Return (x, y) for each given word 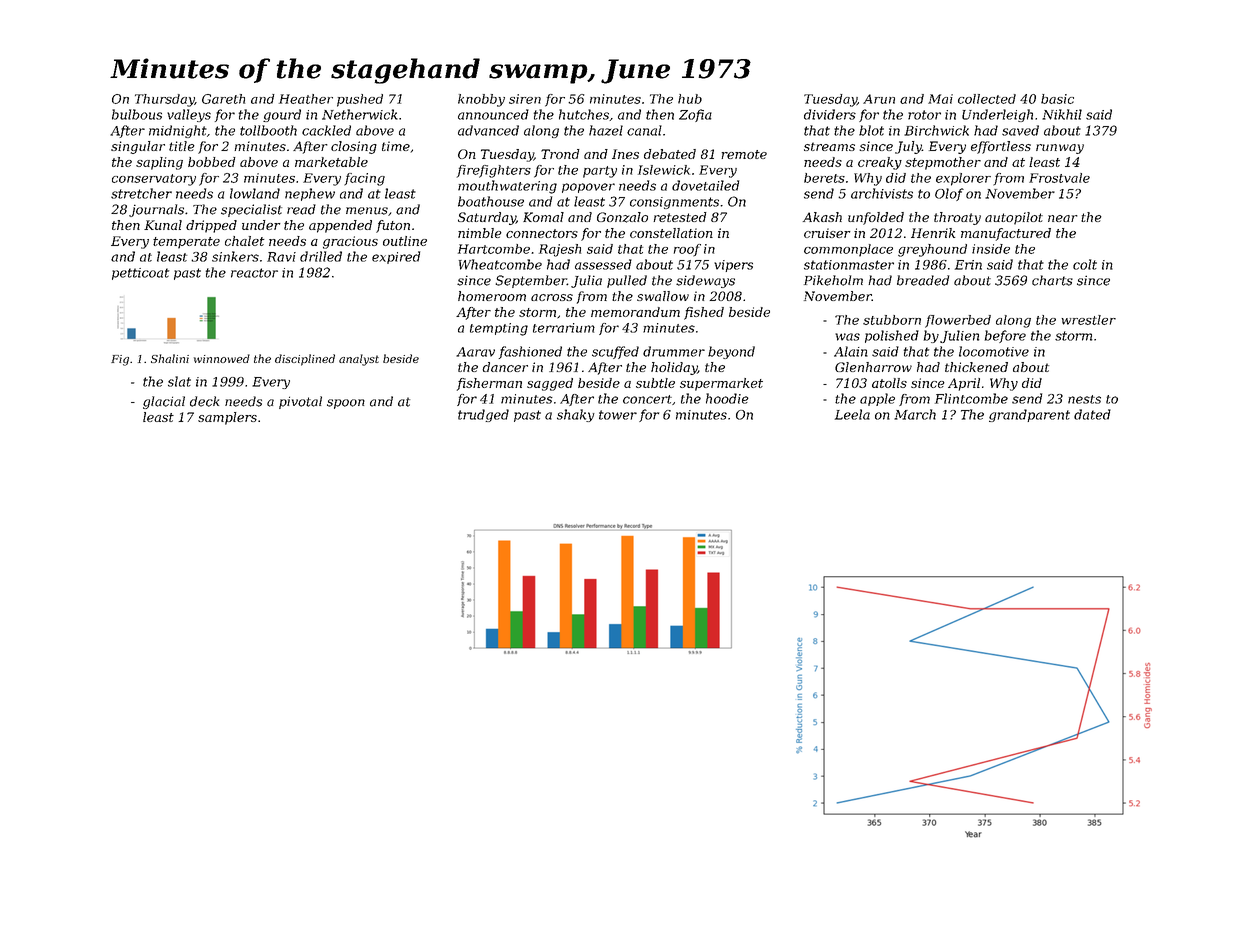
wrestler (1088, 320)
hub (690, 99)
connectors (542, 233)
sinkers (235, 256)
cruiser (827, 233)
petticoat (140, 274)
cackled (326, 130)
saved (1020, 130)
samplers (227, 418)
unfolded (876, 218)
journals (156, 210)
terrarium (564, 328)
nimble (480, 233)
